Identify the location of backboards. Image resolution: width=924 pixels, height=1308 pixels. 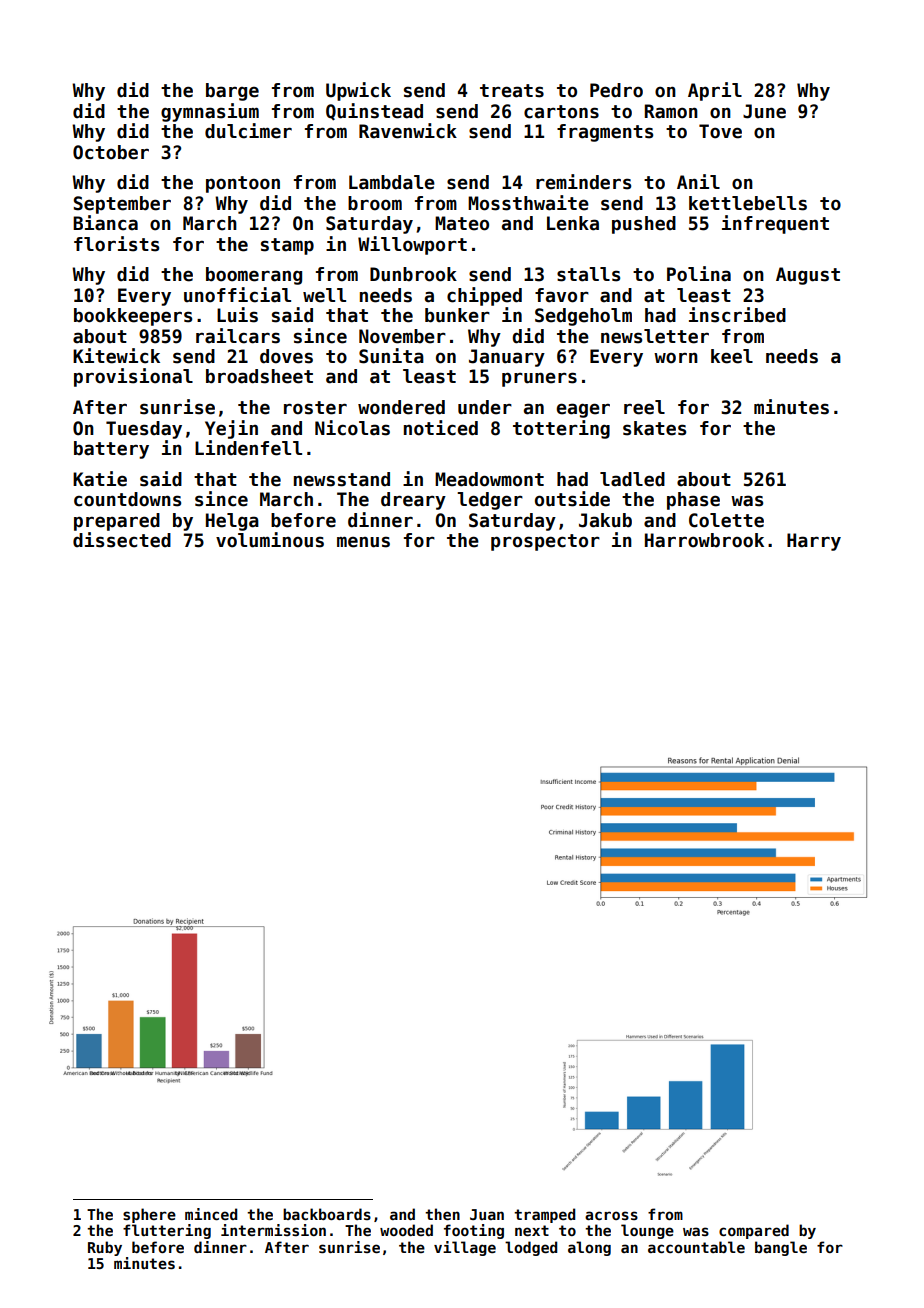
(327, 1214).
